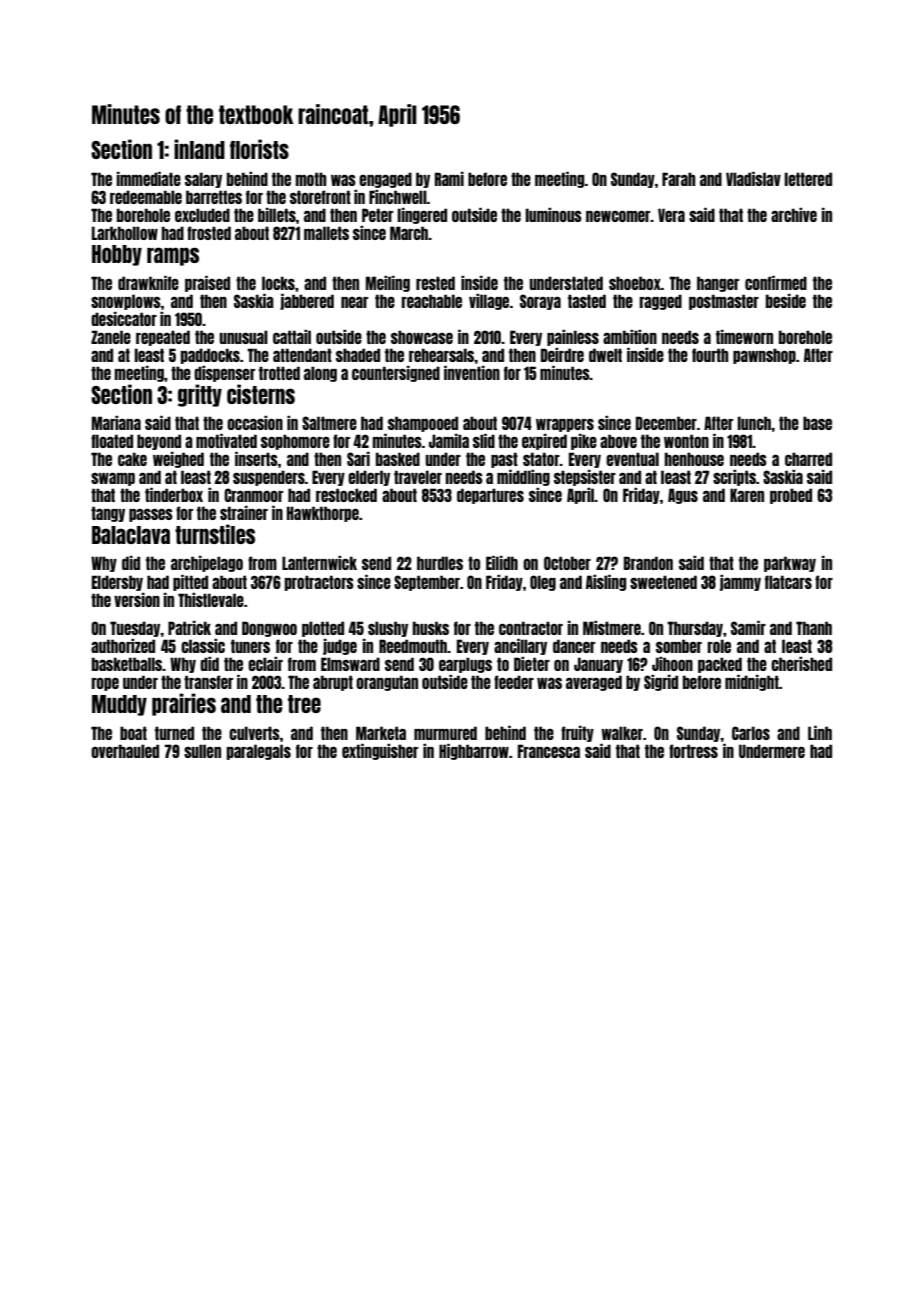  I want to click on middling, so click(523, 478).
